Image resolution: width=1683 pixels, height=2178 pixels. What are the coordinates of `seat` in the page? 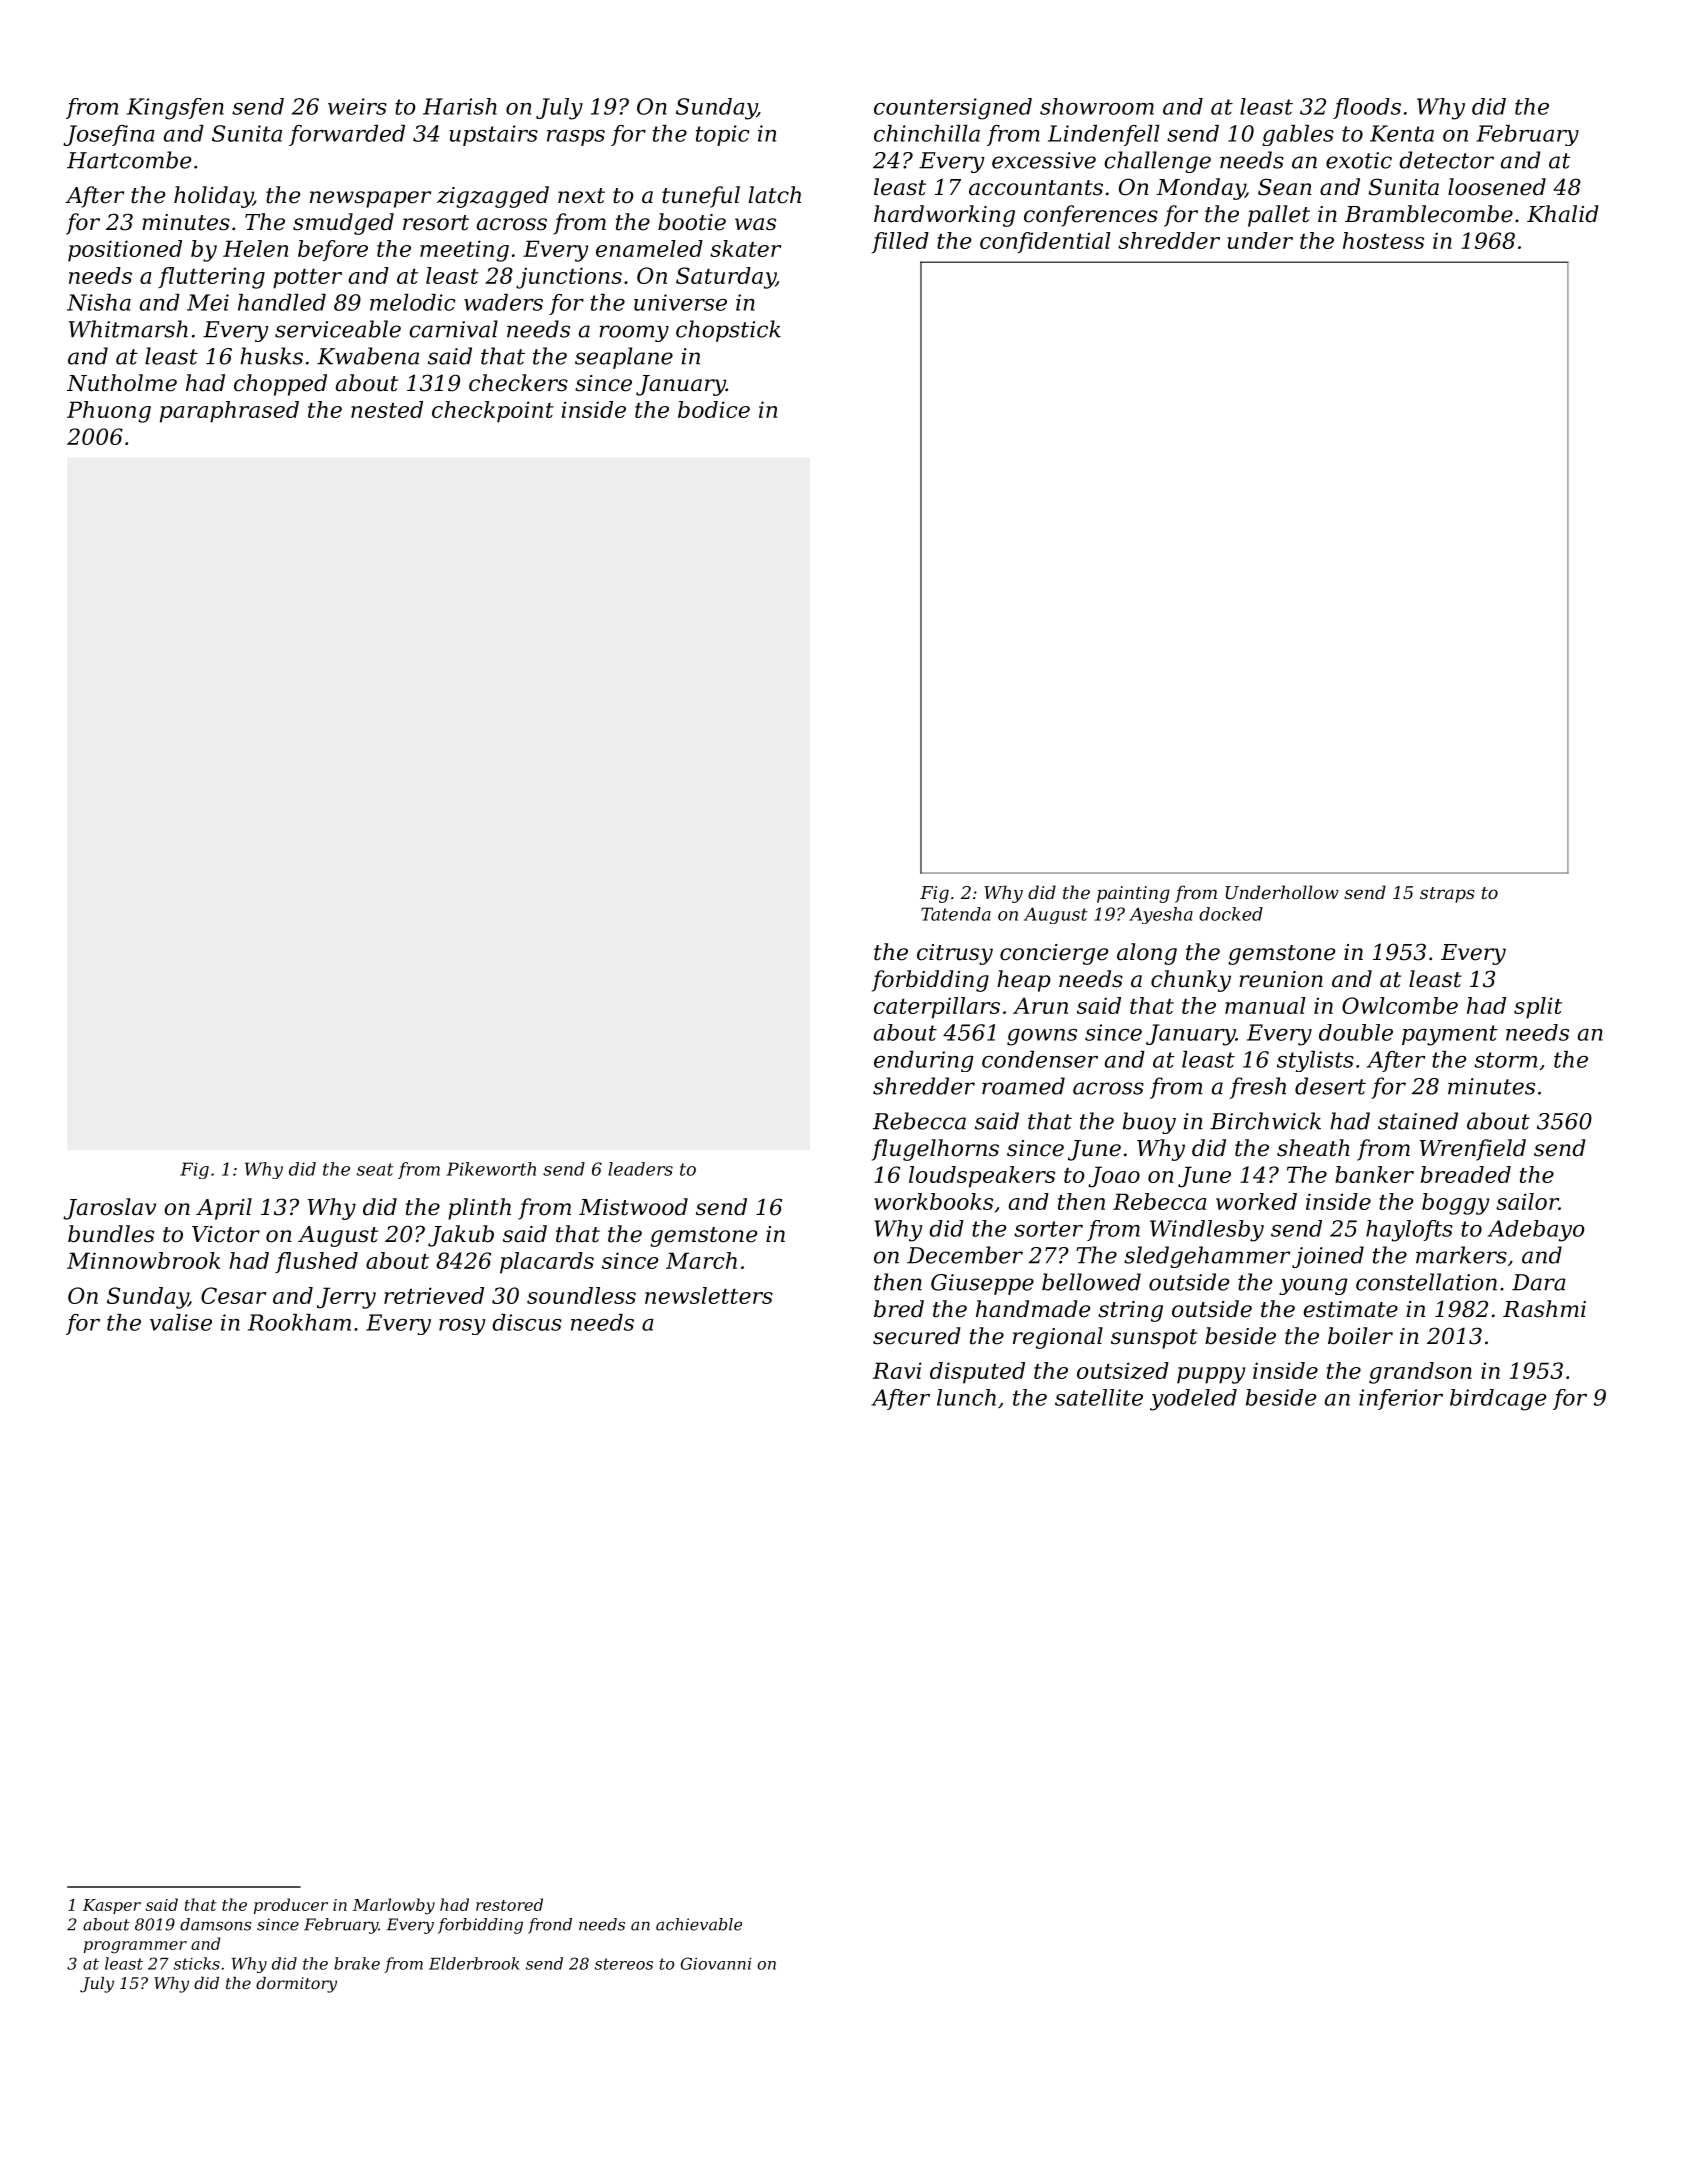 It's located at (375, 1169).
